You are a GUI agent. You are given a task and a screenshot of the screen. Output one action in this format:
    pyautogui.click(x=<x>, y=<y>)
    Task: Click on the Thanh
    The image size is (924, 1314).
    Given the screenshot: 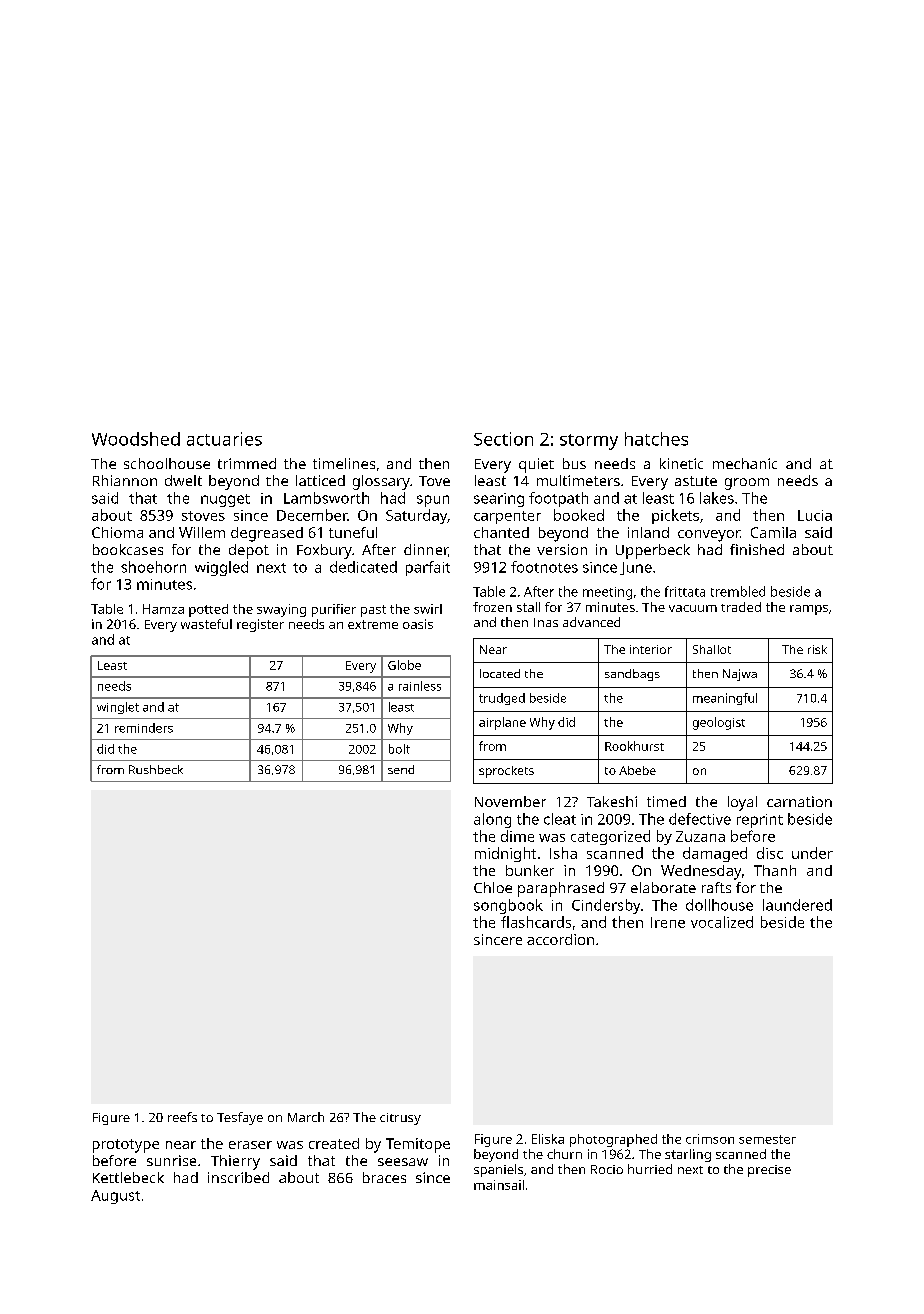 What is the action you would take?
    pyautogui.click(x=775, y=870)
